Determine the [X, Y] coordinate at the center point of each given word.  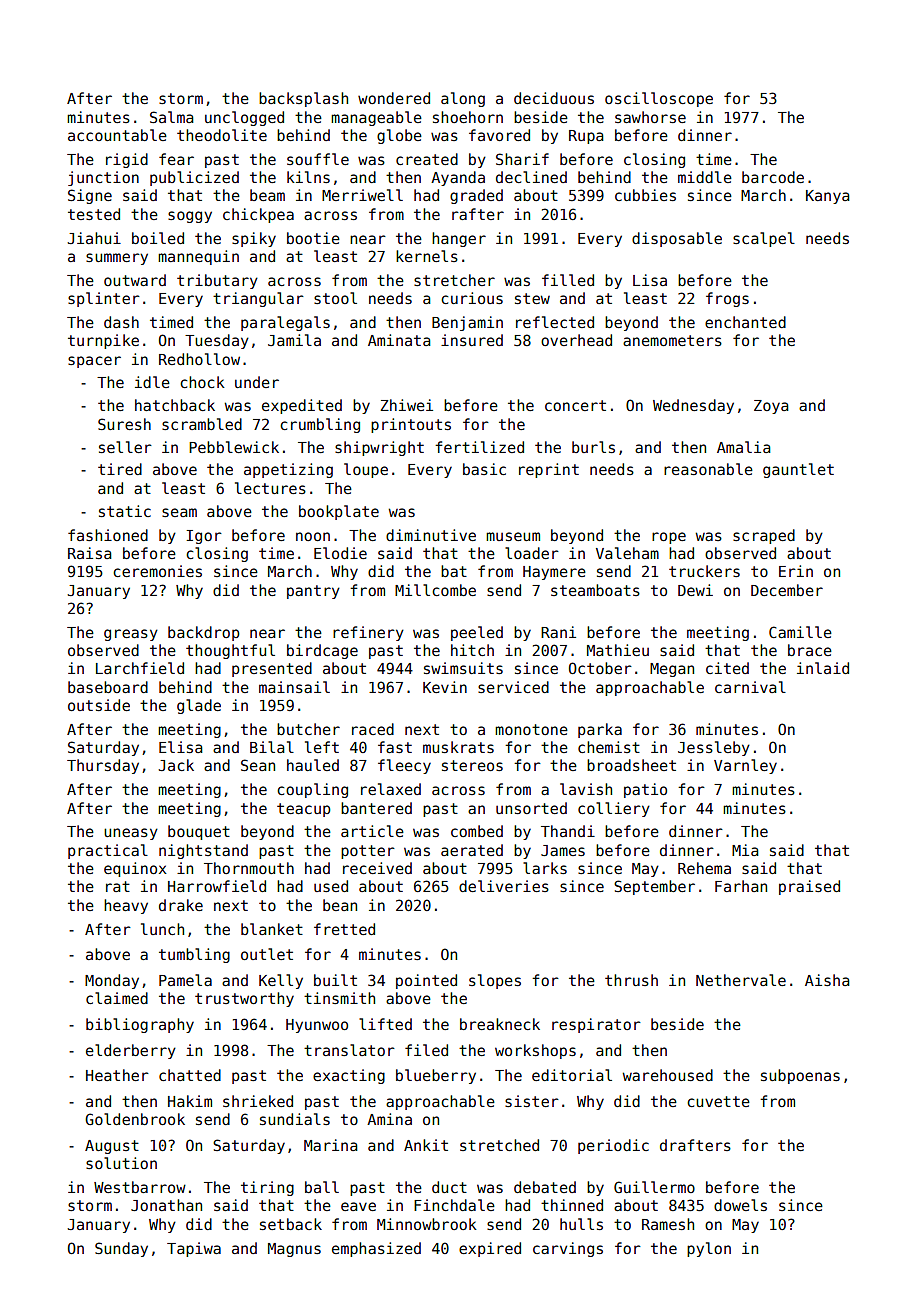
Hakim [190, 1101]
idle [152, 382]
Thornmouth [249, 868]
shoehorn [468, 117]
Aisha [827, 980]
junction [103, 178]
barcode [773, 177]
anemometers [672, 340]
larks [545, 868]
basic [484, 469]
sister [532, 1101]
